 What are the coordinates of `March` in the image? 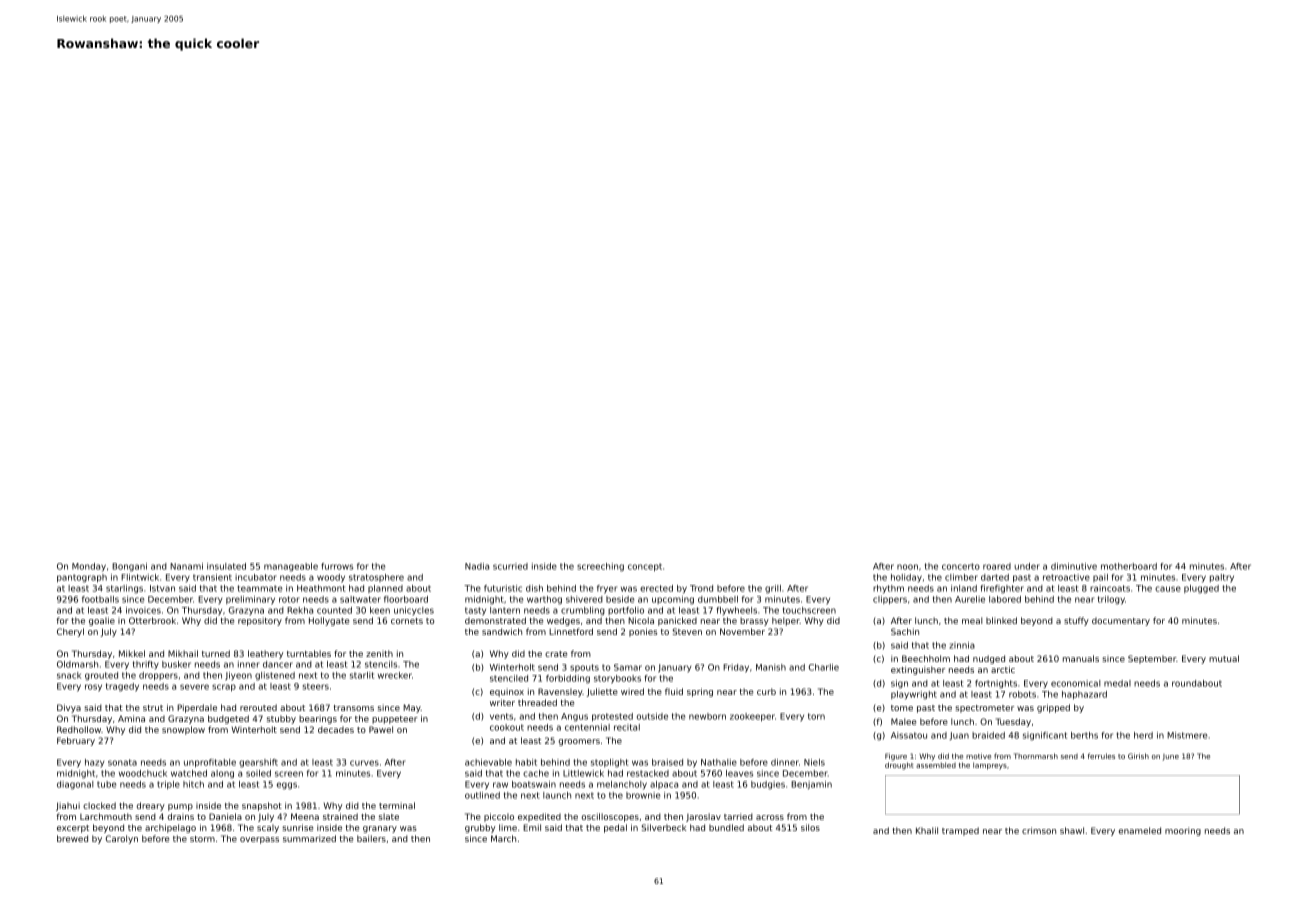 It's located at (503, 838).
